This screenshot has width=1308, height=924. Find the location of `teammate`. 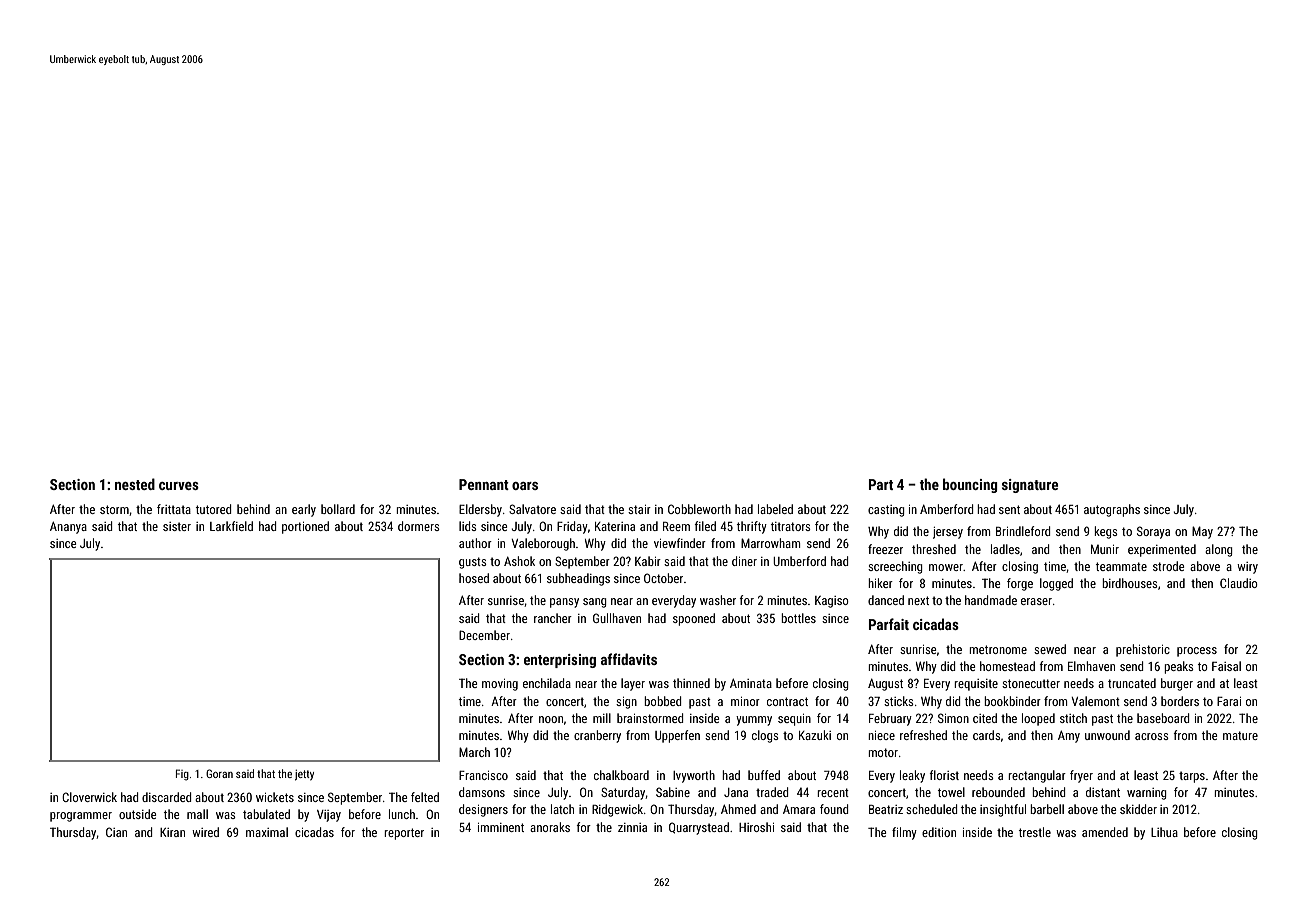

teammate is located at coordinates (1121, 566).
